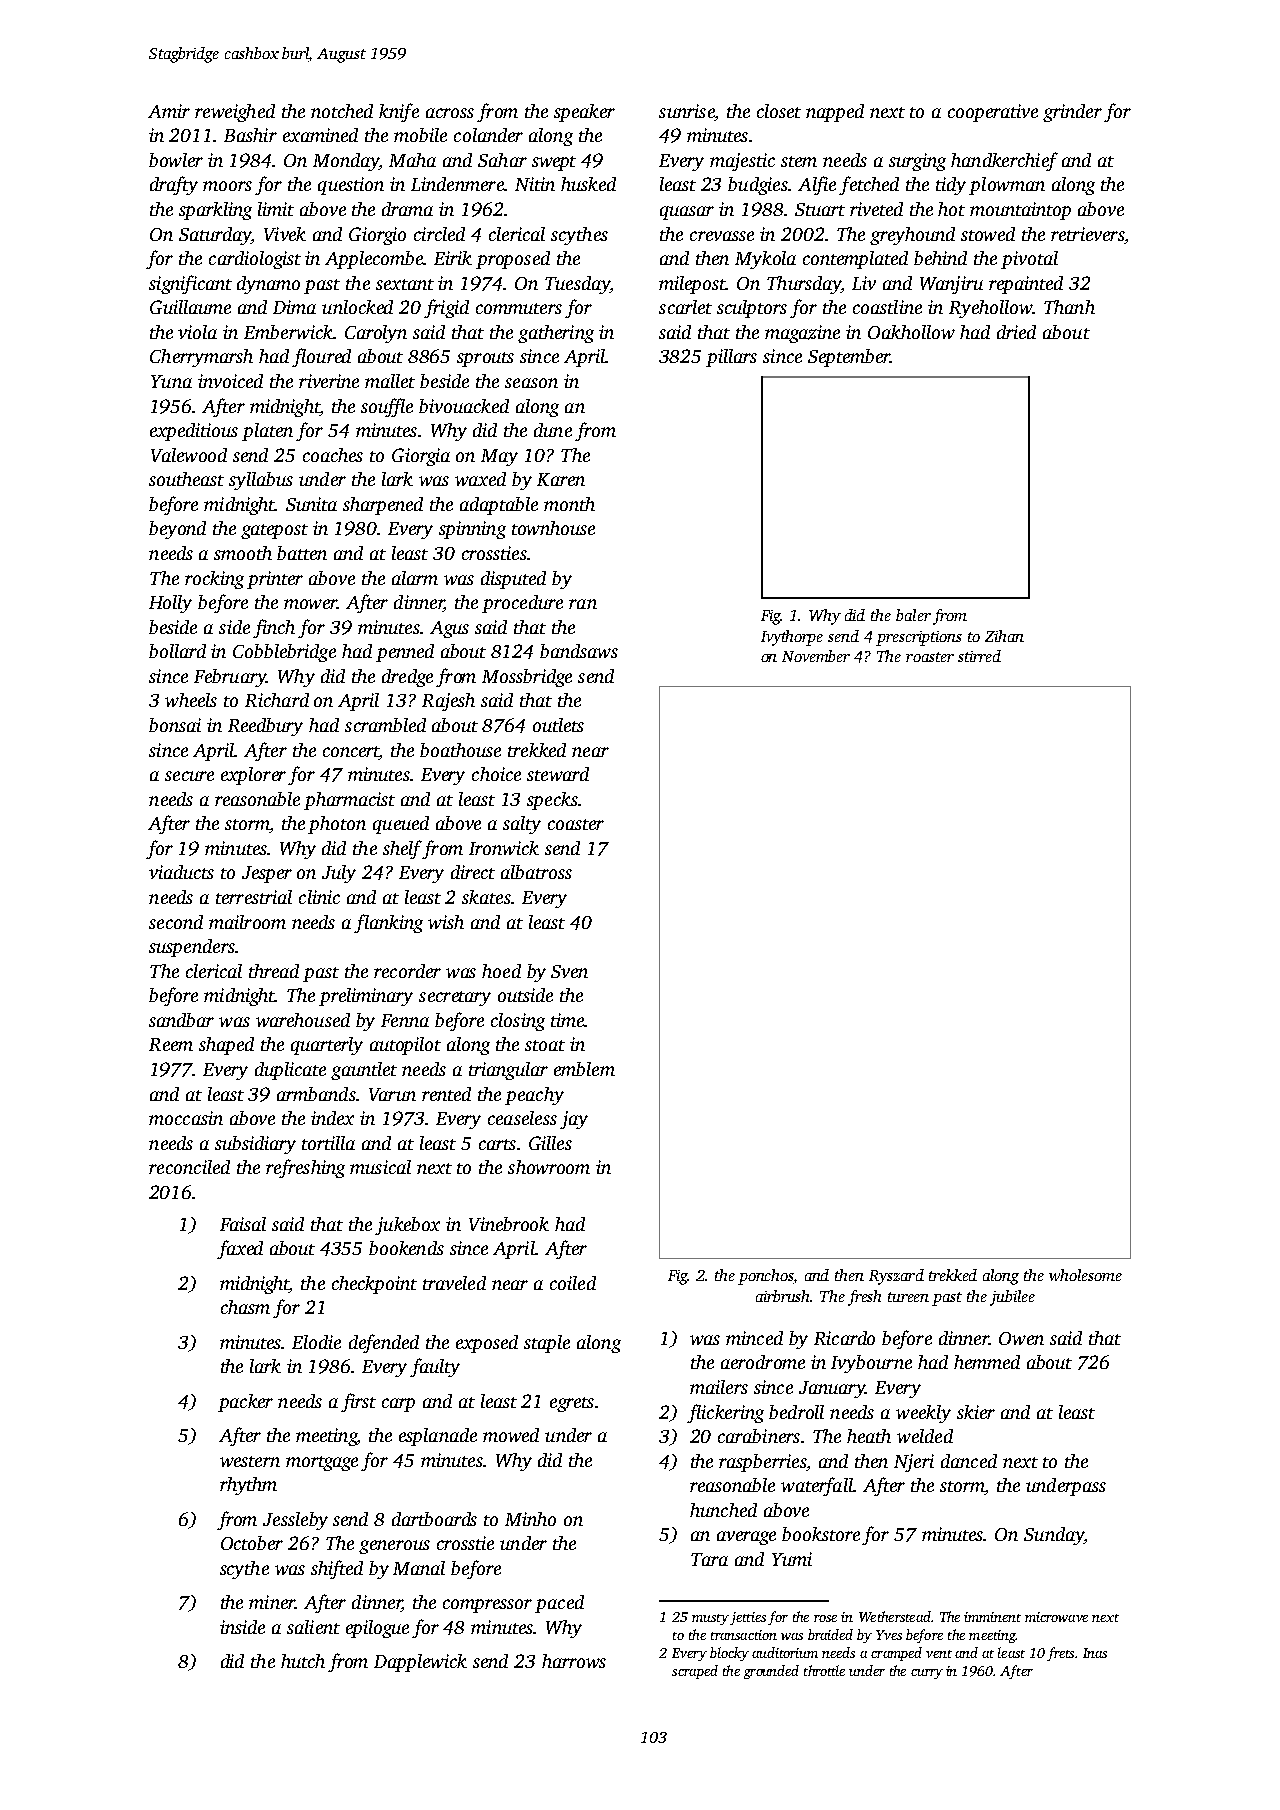 The width and height of the document is (1280, 1810). What do you see at coordinates (1069, 307) in the document?
I see `Thanh` at bounding box center [1069, 307].
